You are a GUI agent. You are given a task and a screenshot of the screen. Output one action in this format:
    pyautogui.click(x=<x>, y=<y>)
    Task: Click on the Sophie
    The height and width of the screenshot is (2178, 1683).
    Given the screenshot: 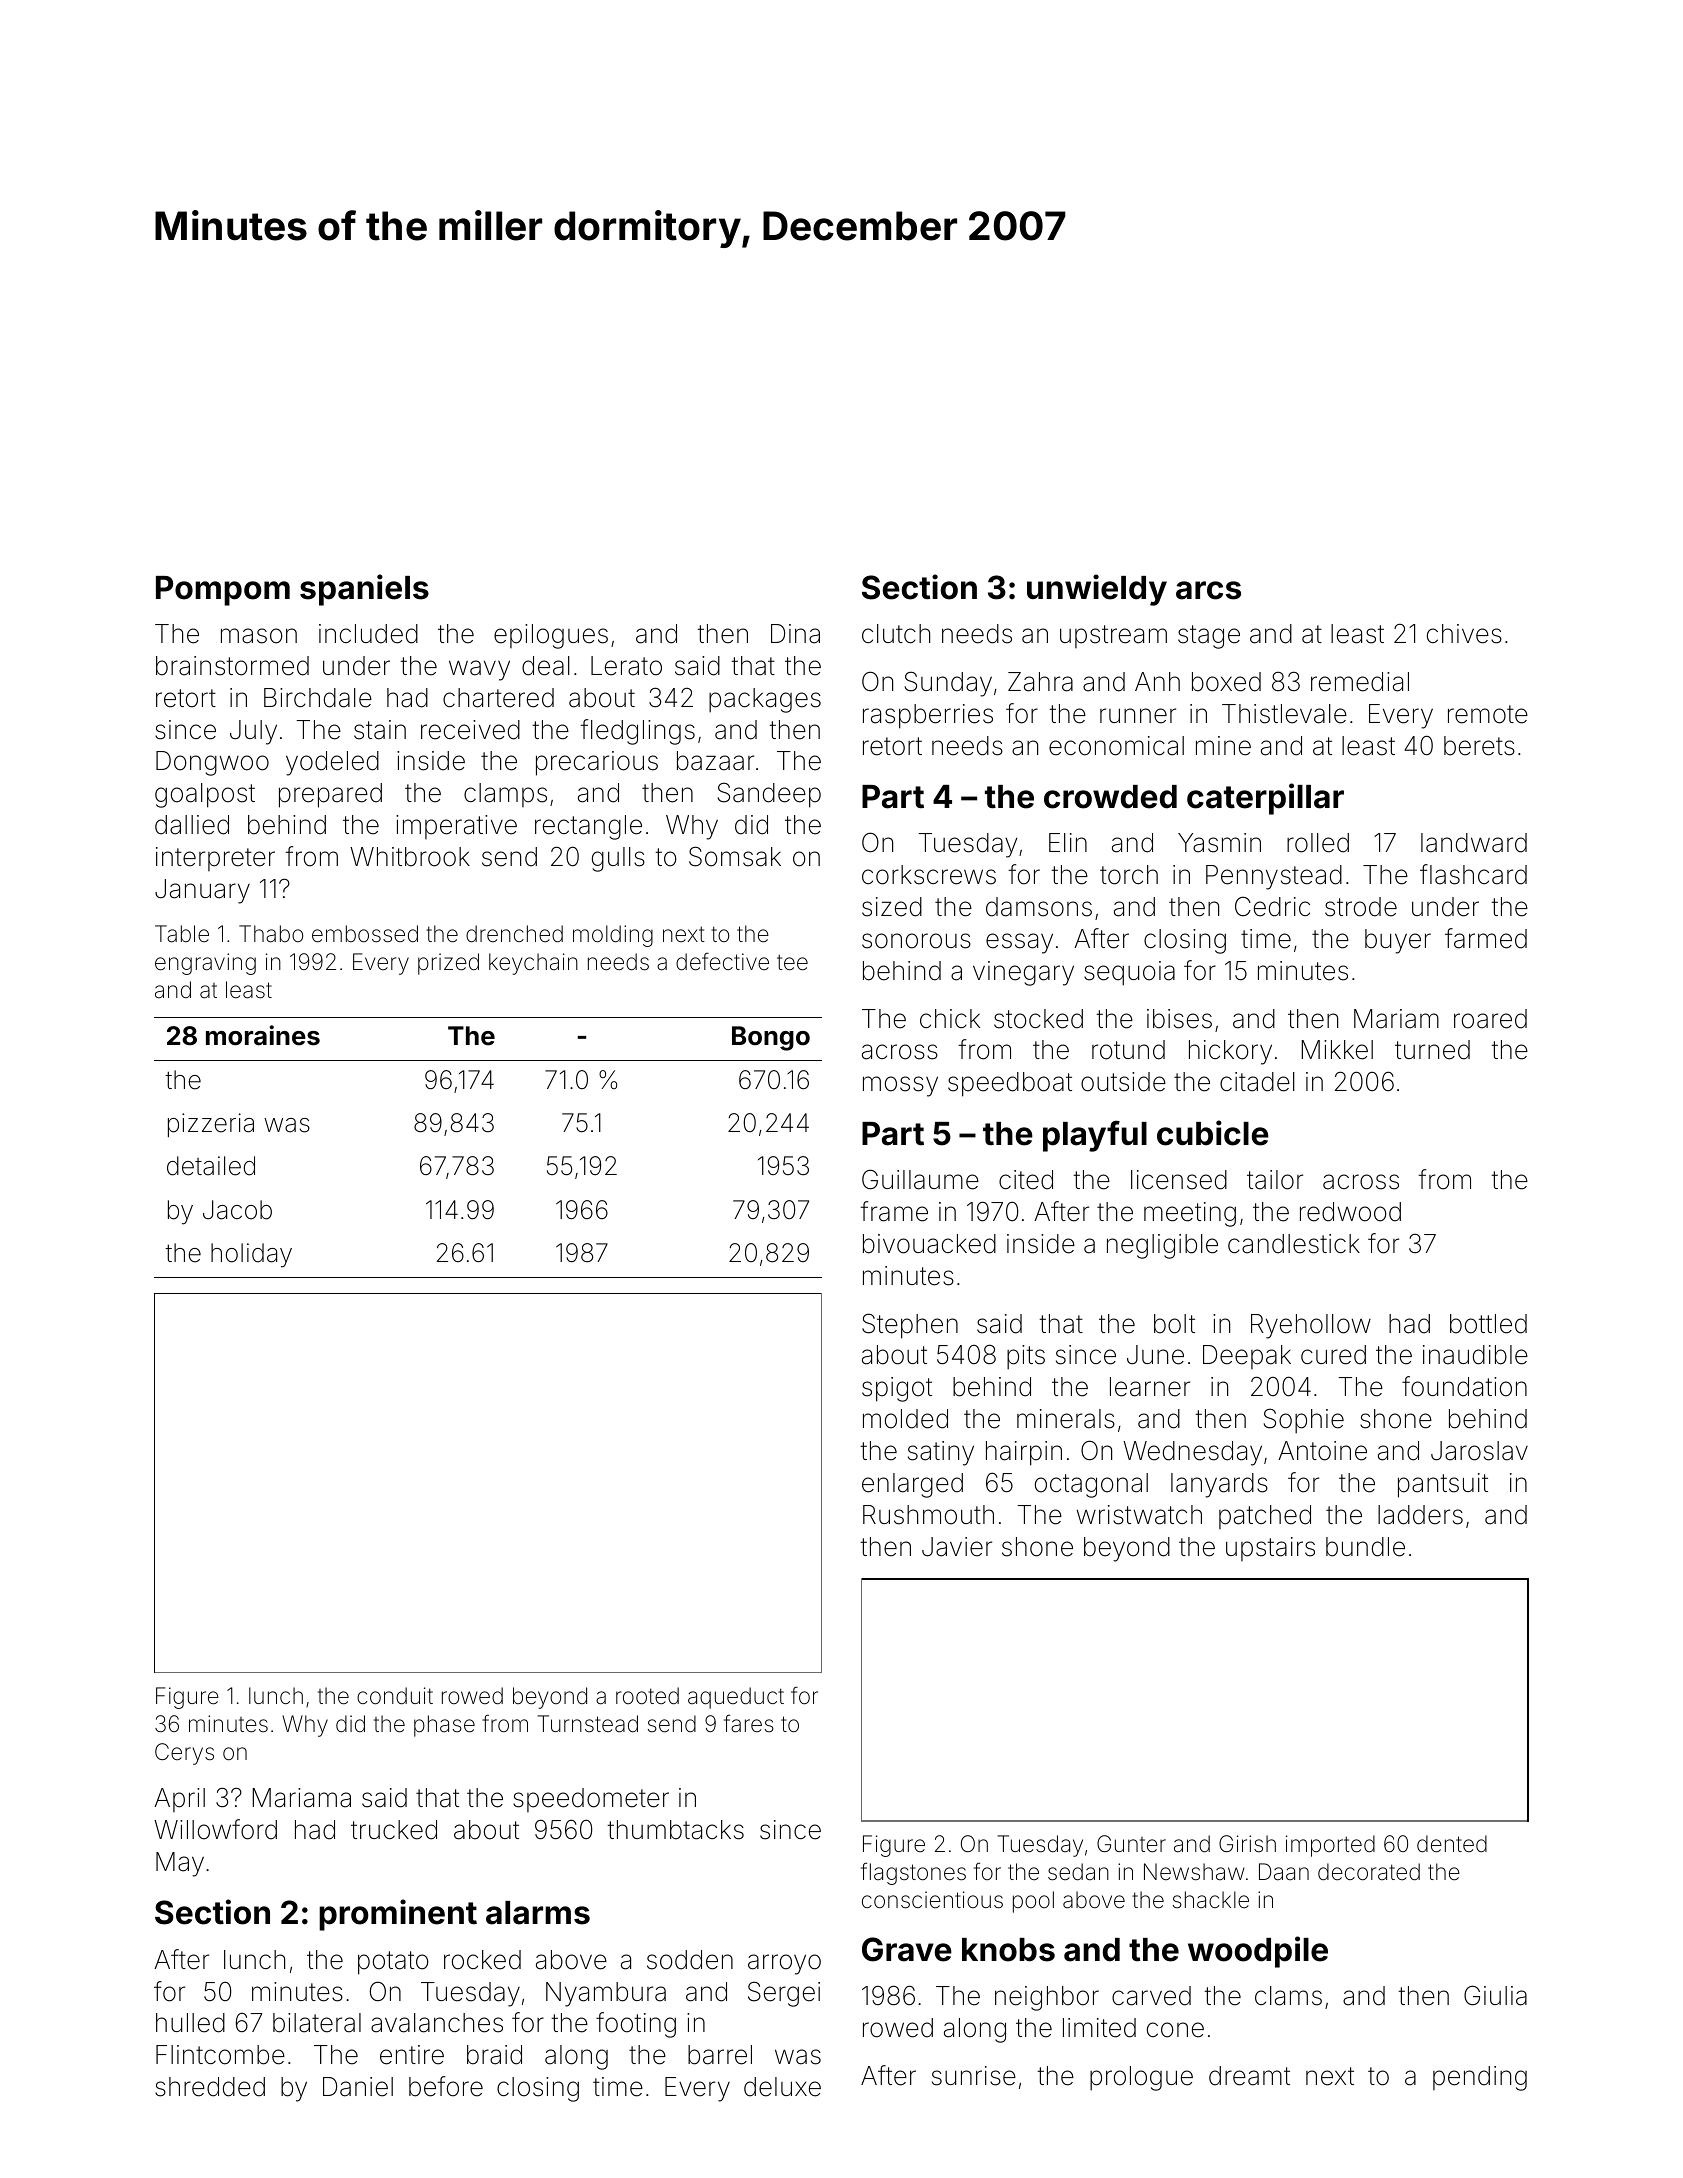 What is the action you would take?
    pyautogui.click(x=1304, y=1421)
